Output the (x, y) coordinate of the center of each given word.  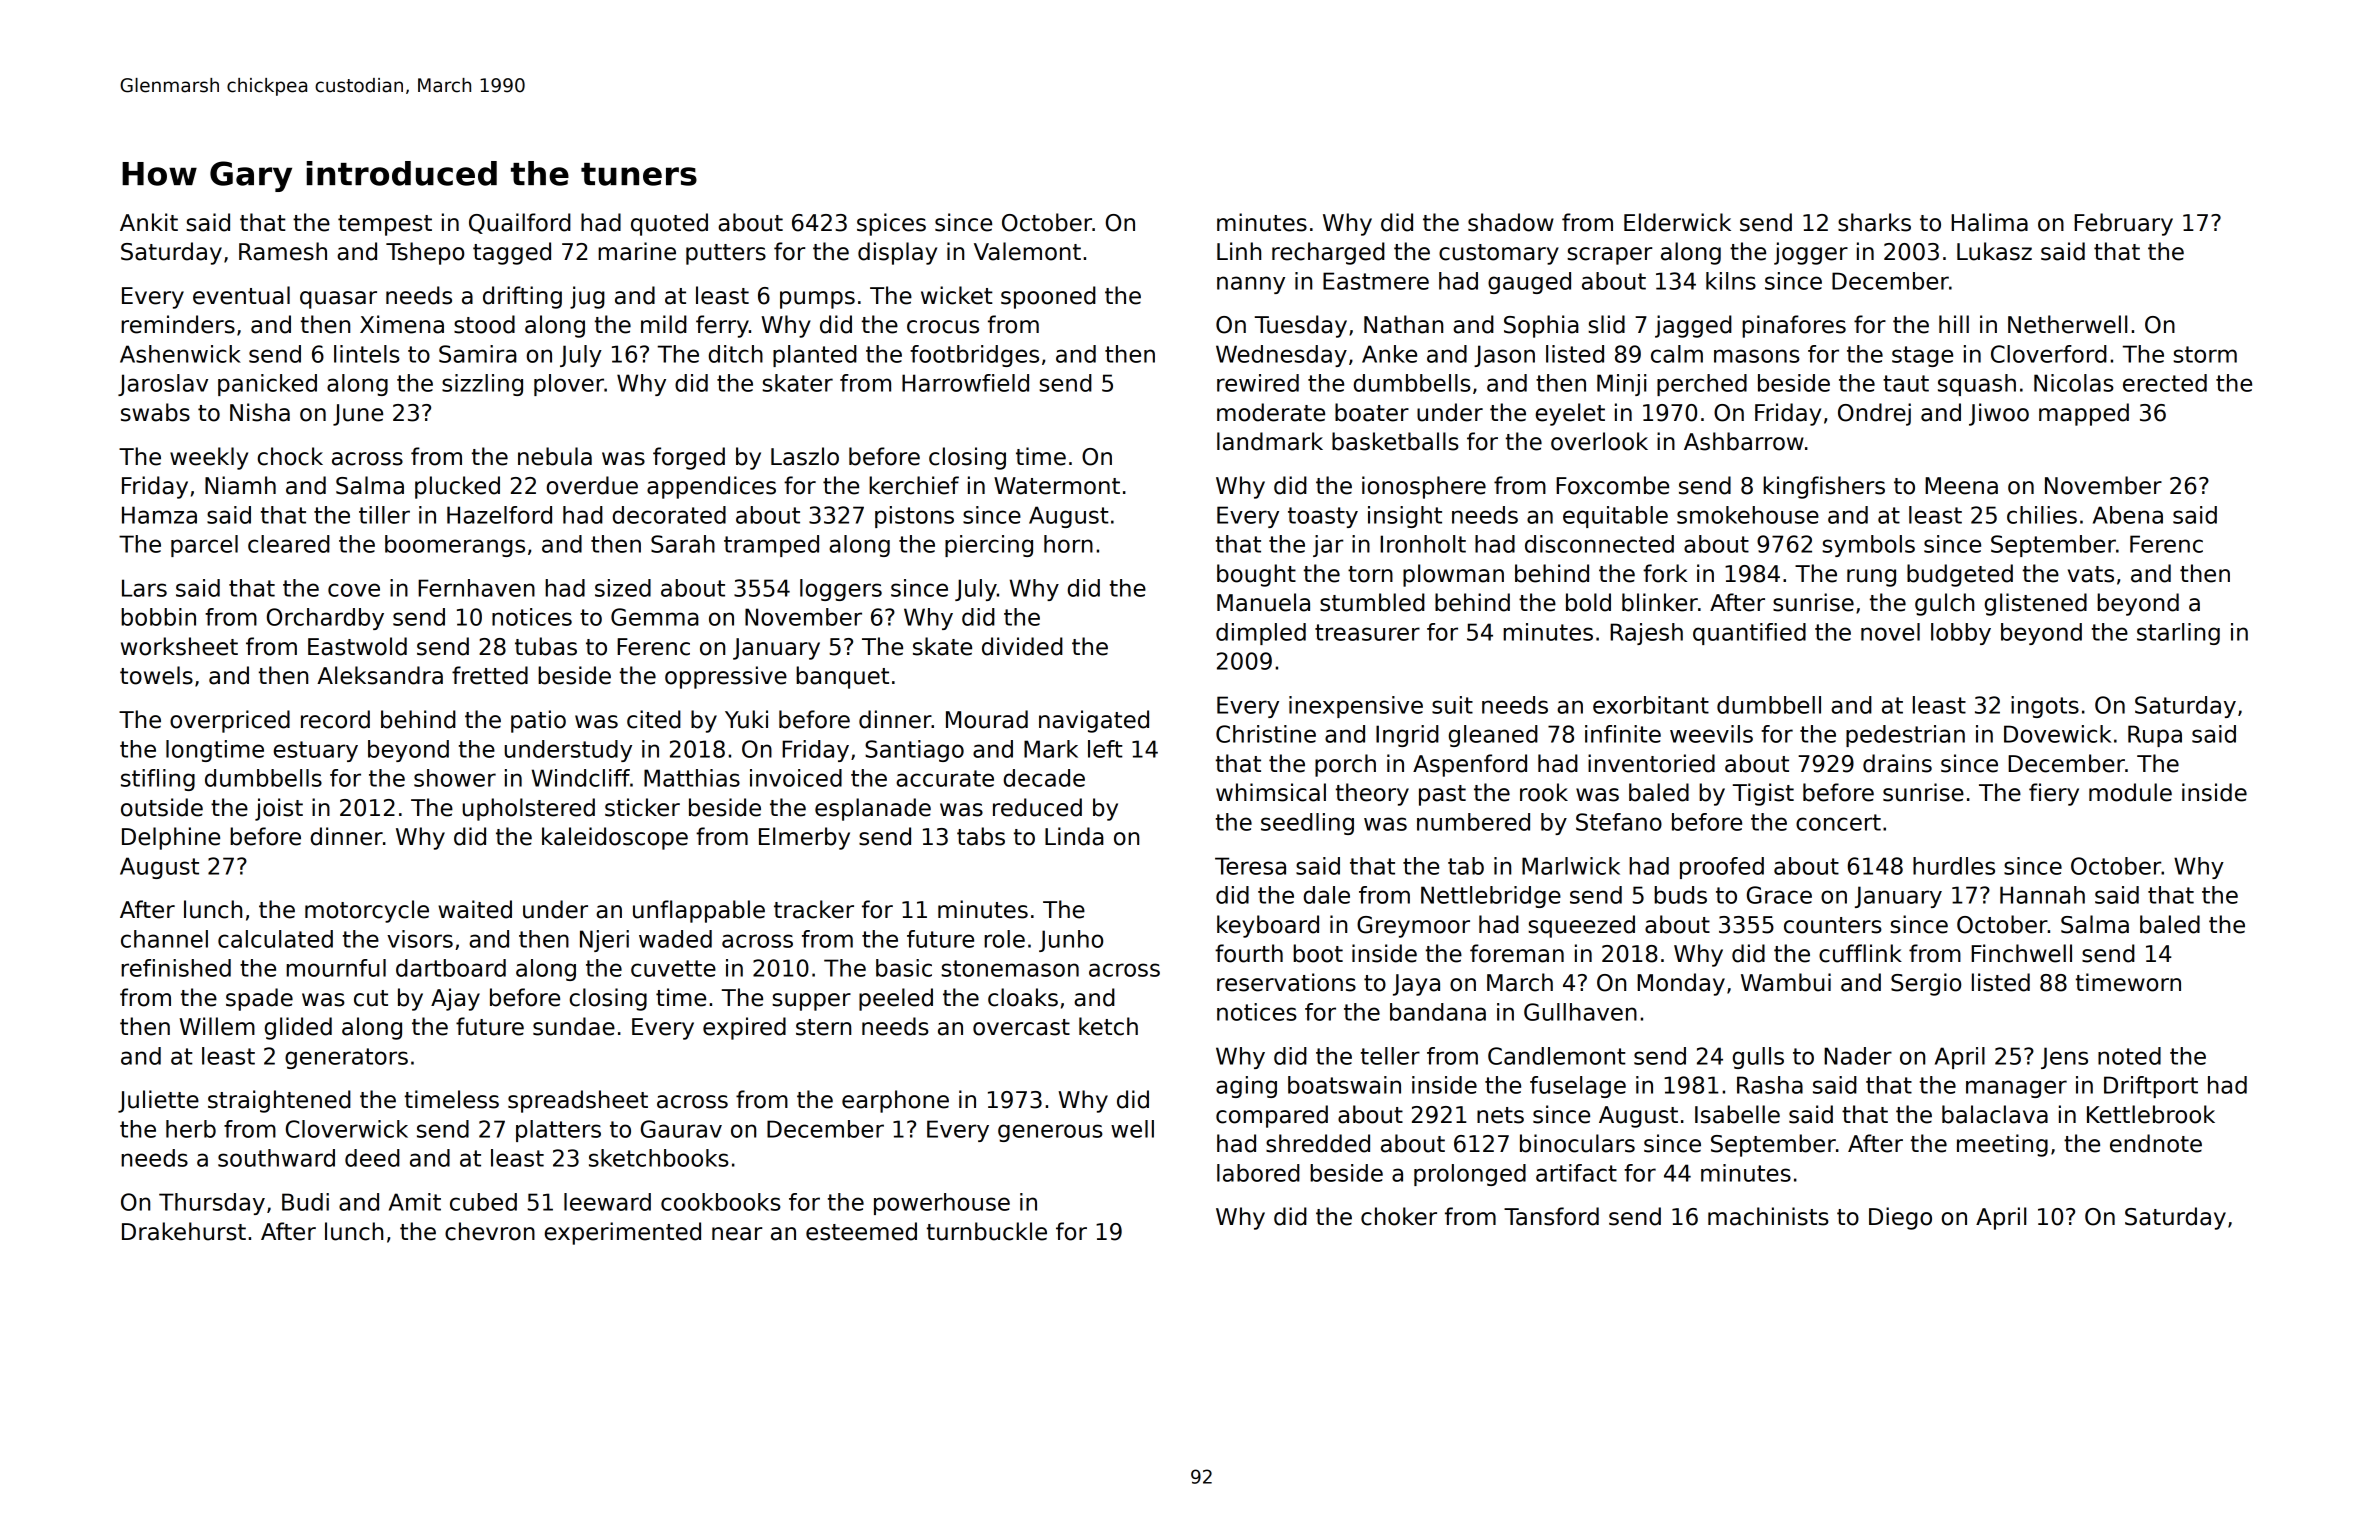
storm (2205, 354)
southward (276, 1158)
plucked (457, 487)
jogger (1811, 253)
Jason (1504, 356)
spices (891, 224)
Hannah (2042, 895)
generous (1050, 1133)
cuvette (673, 968)
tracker (814, 909)
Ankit (149, 222)
